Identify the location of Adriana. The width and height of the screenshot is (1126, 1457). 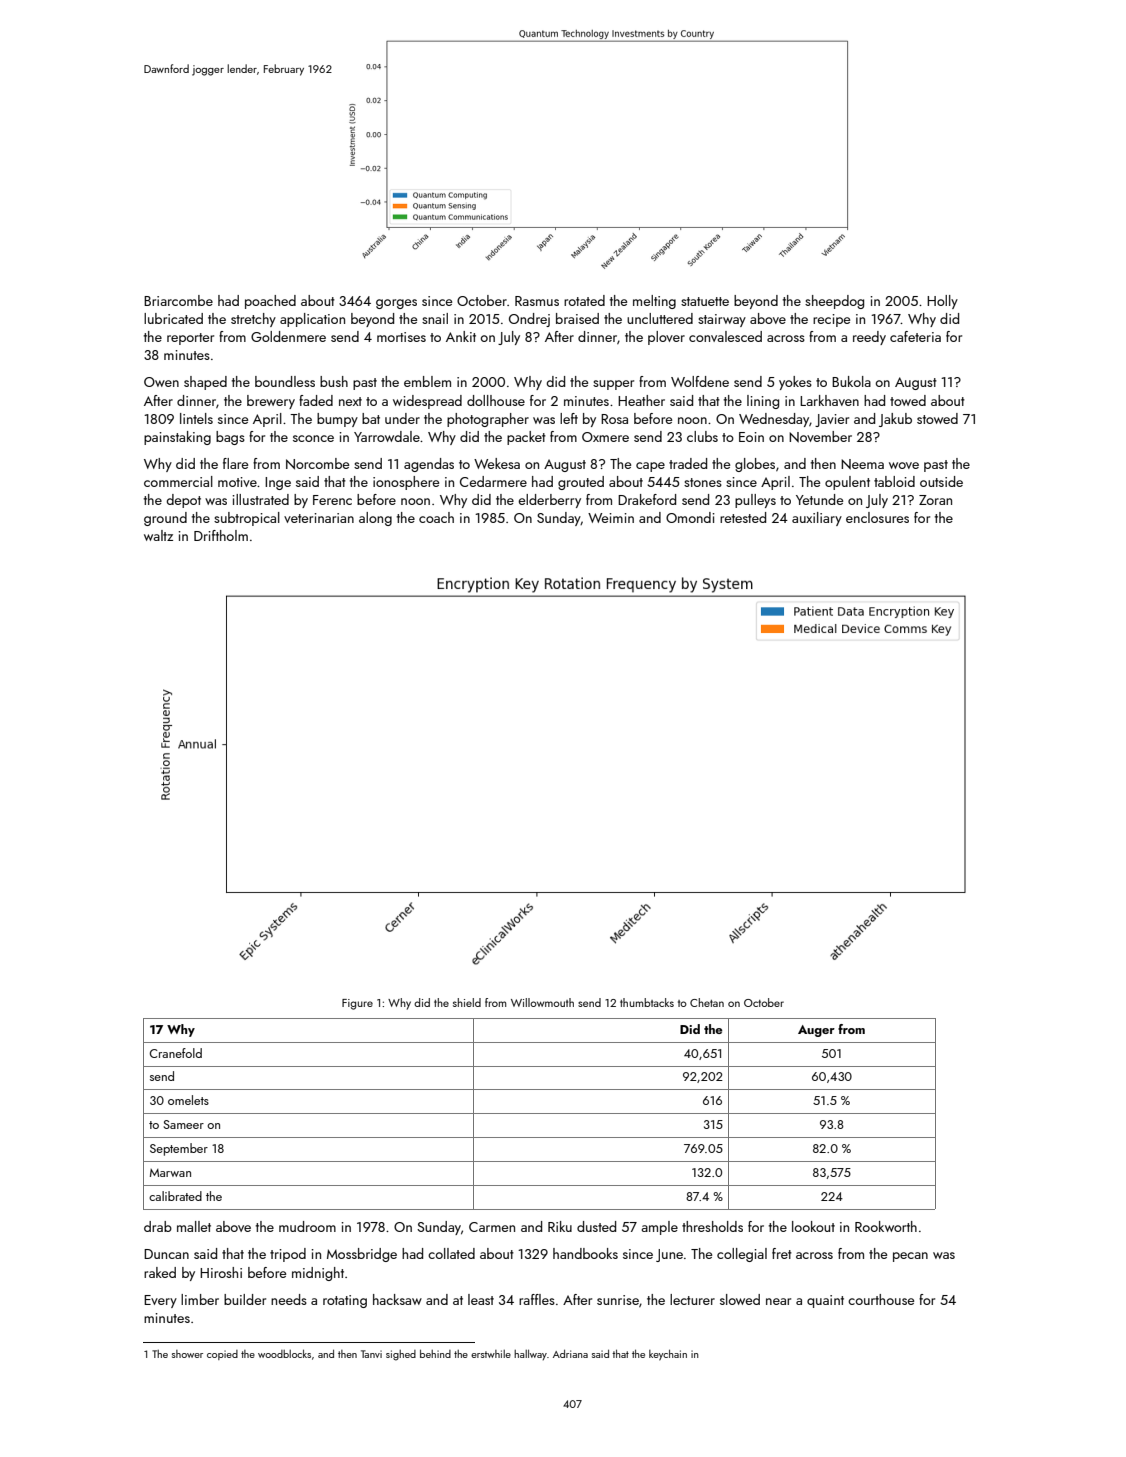
(570, 1354).
